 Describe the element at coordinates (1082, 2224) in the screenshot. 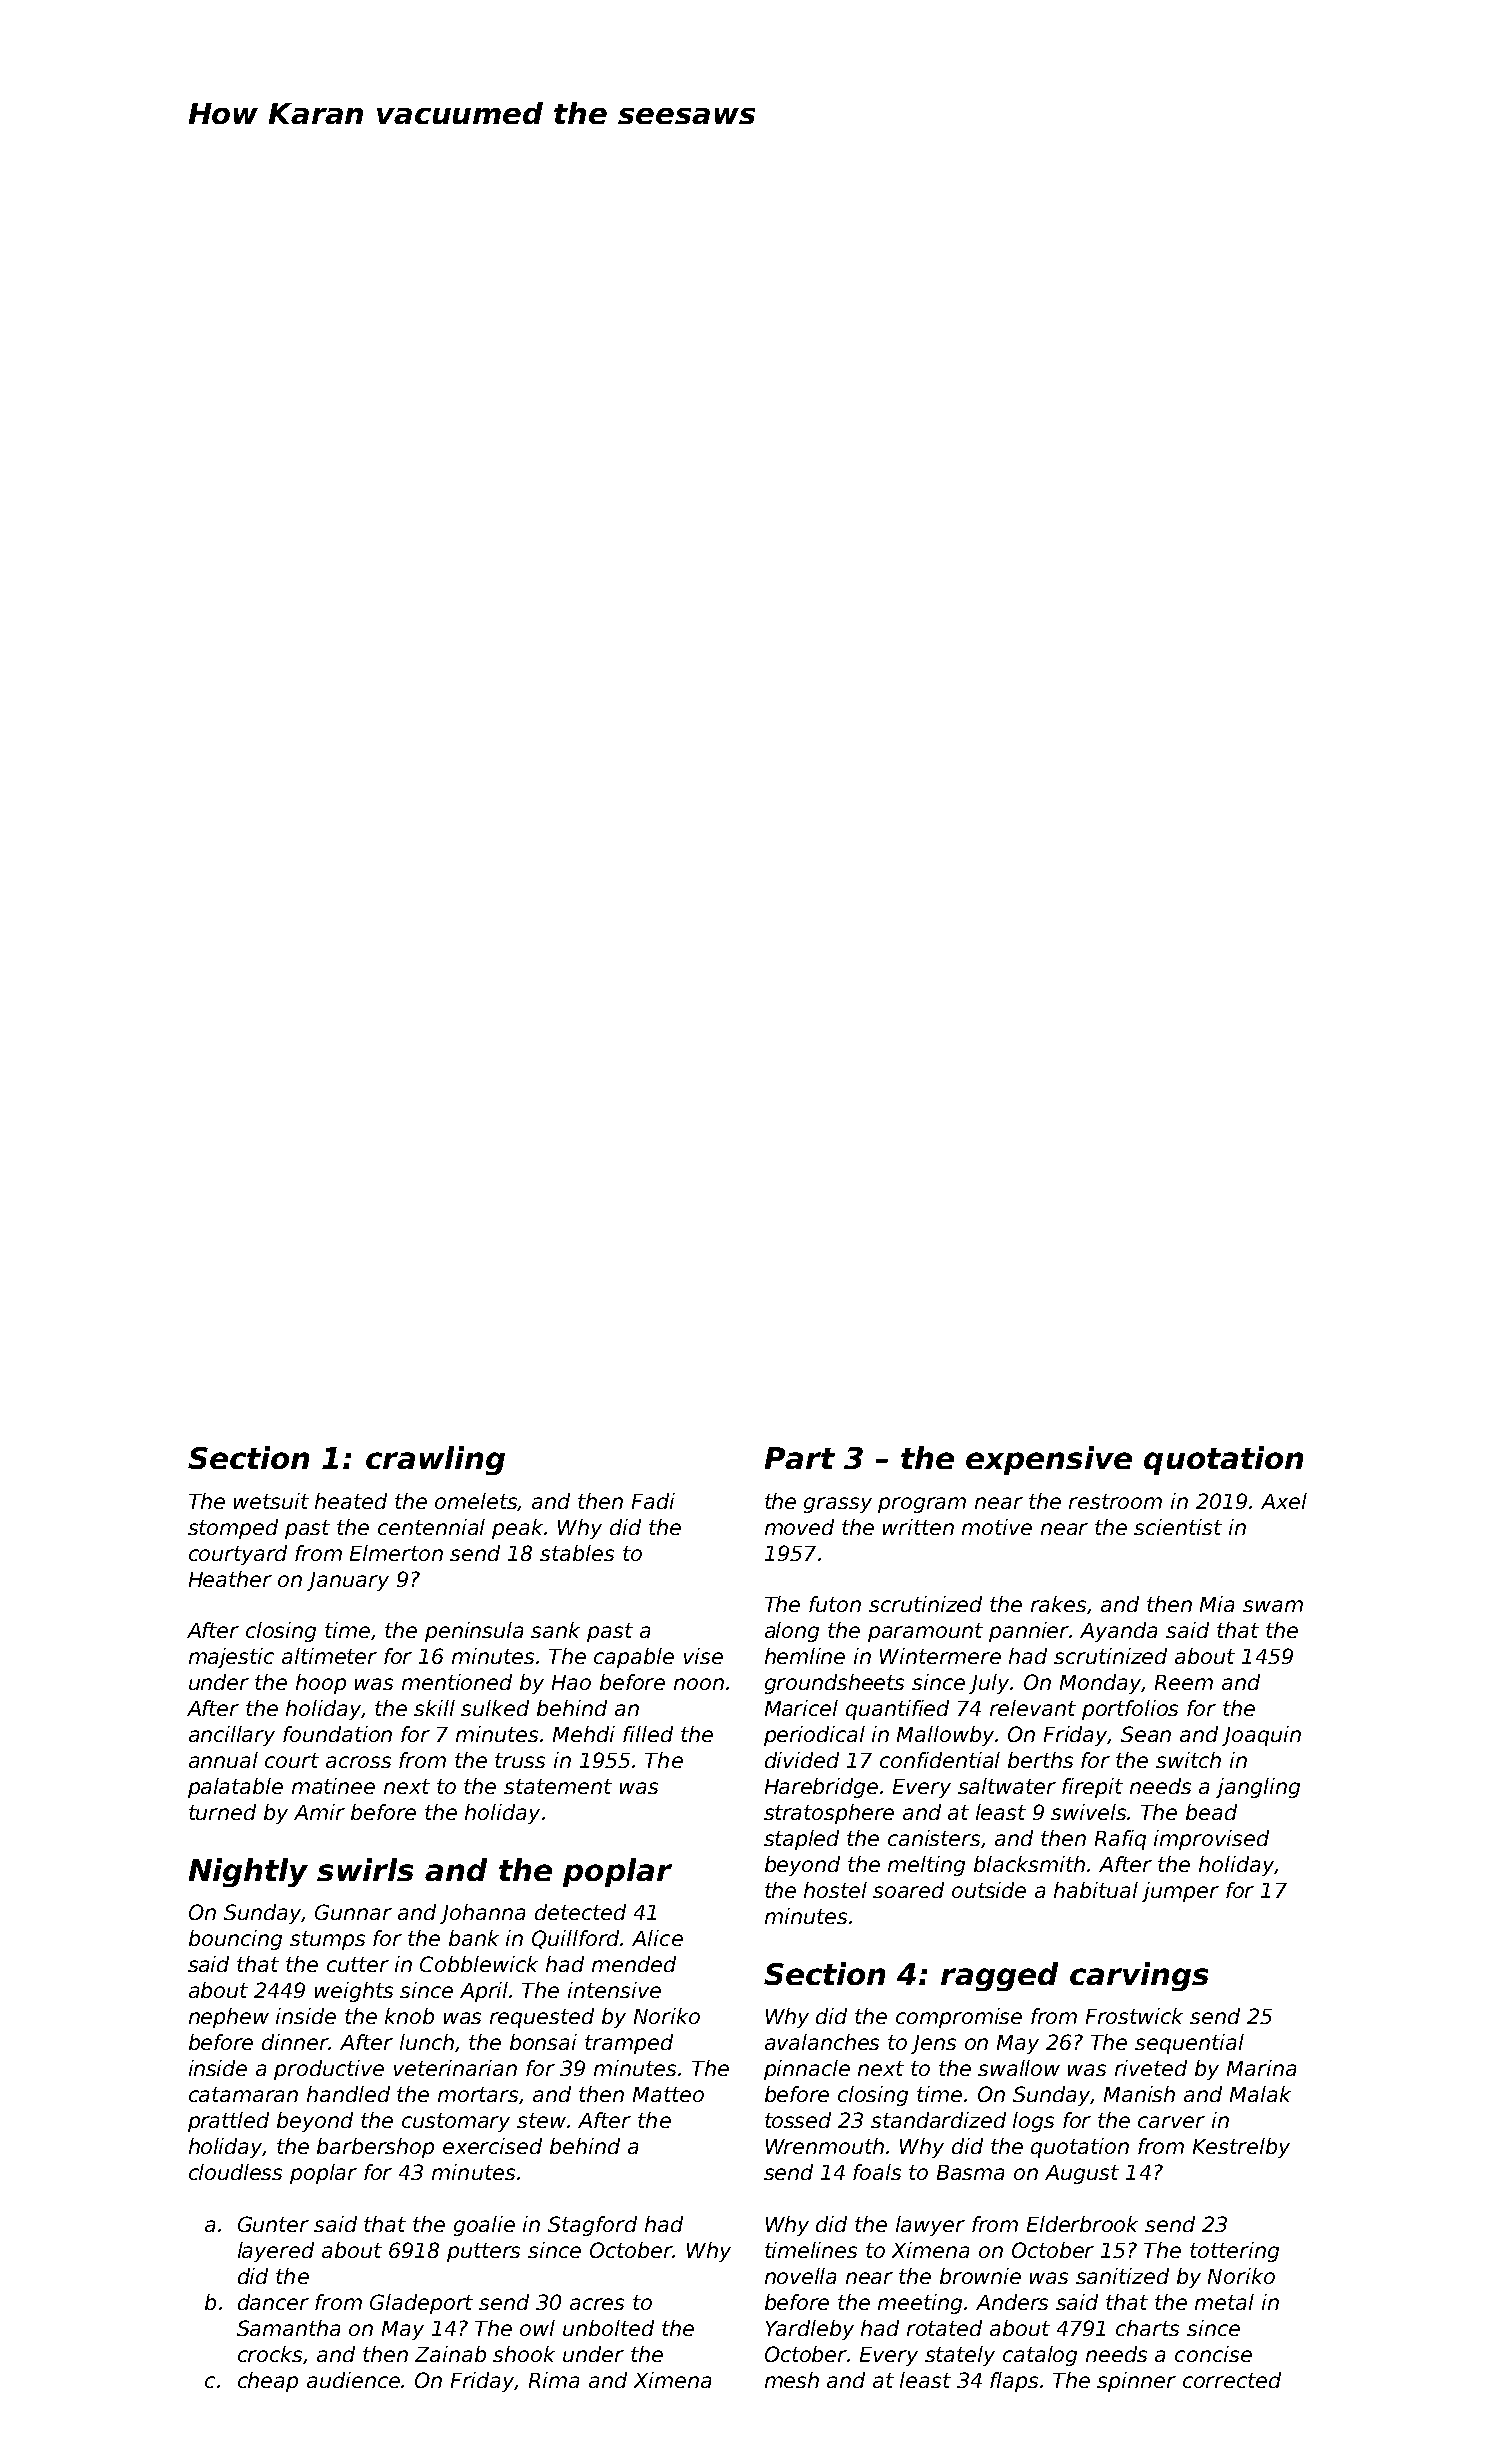

I see `Elderbrook` at that location.
